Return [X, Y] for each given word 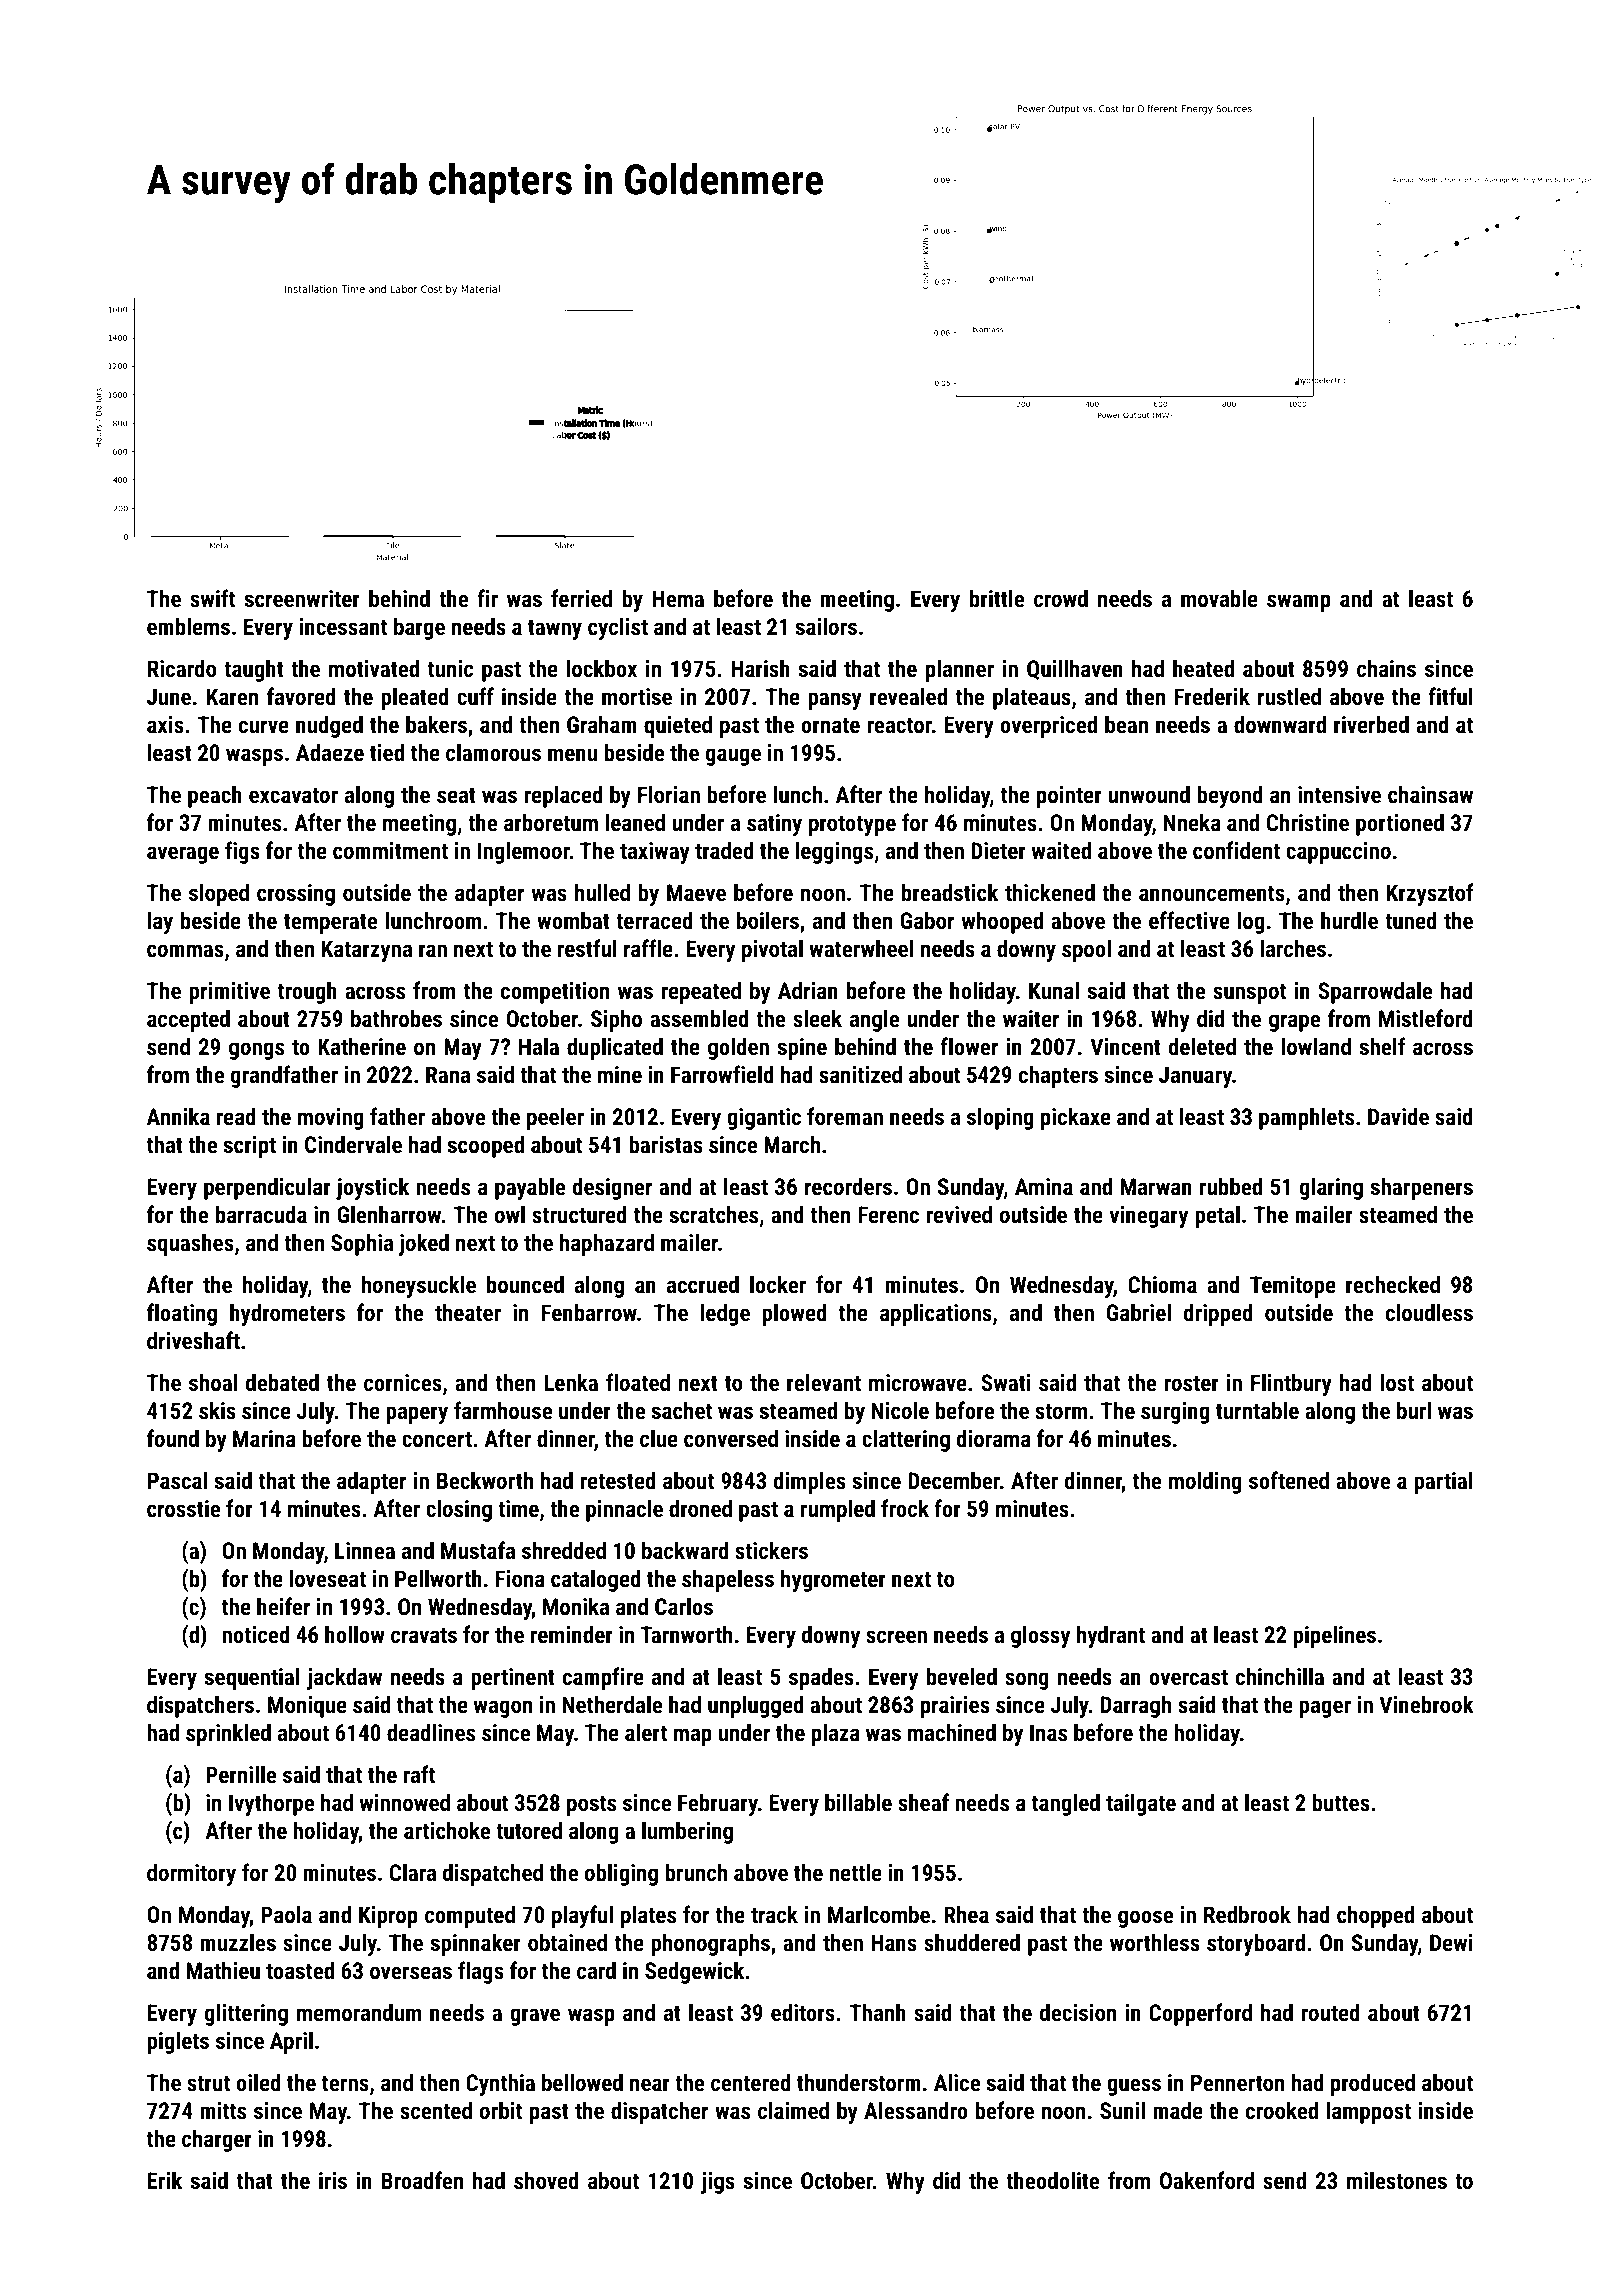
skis [217, 1410]
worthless [1155, 1942]
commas [185, 950]
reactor [899, 725]
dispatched [493, 1874]
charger [217, 2140]
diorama [993, 1438]
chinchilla [1280, 1676]
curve [264, 726]
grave [535, 2017]
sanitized [860, 1074]
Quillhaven [1075, 669]
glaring [1331, 1188]
